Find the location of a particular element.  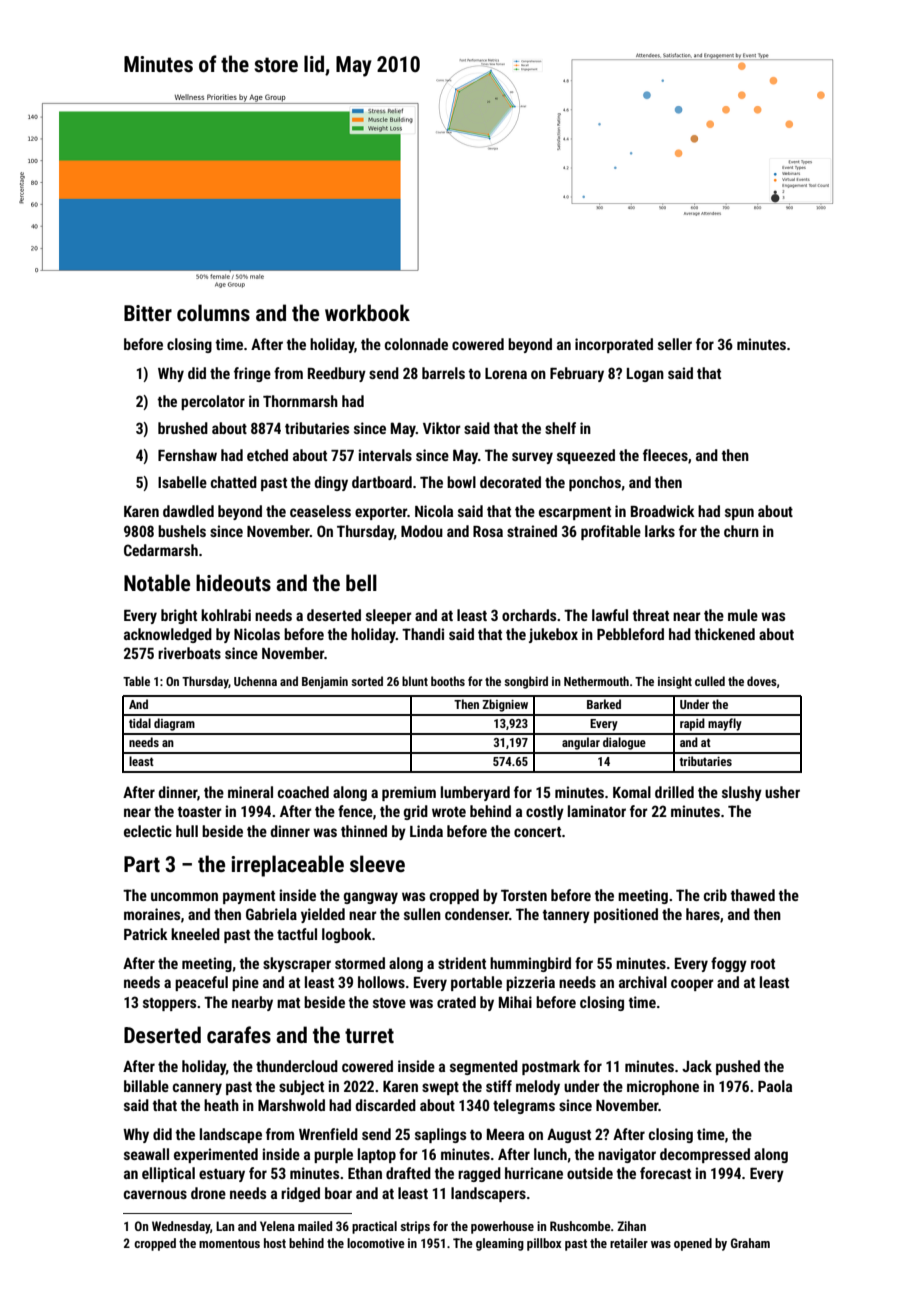

incorporated is located at coordinates (614, 345).
